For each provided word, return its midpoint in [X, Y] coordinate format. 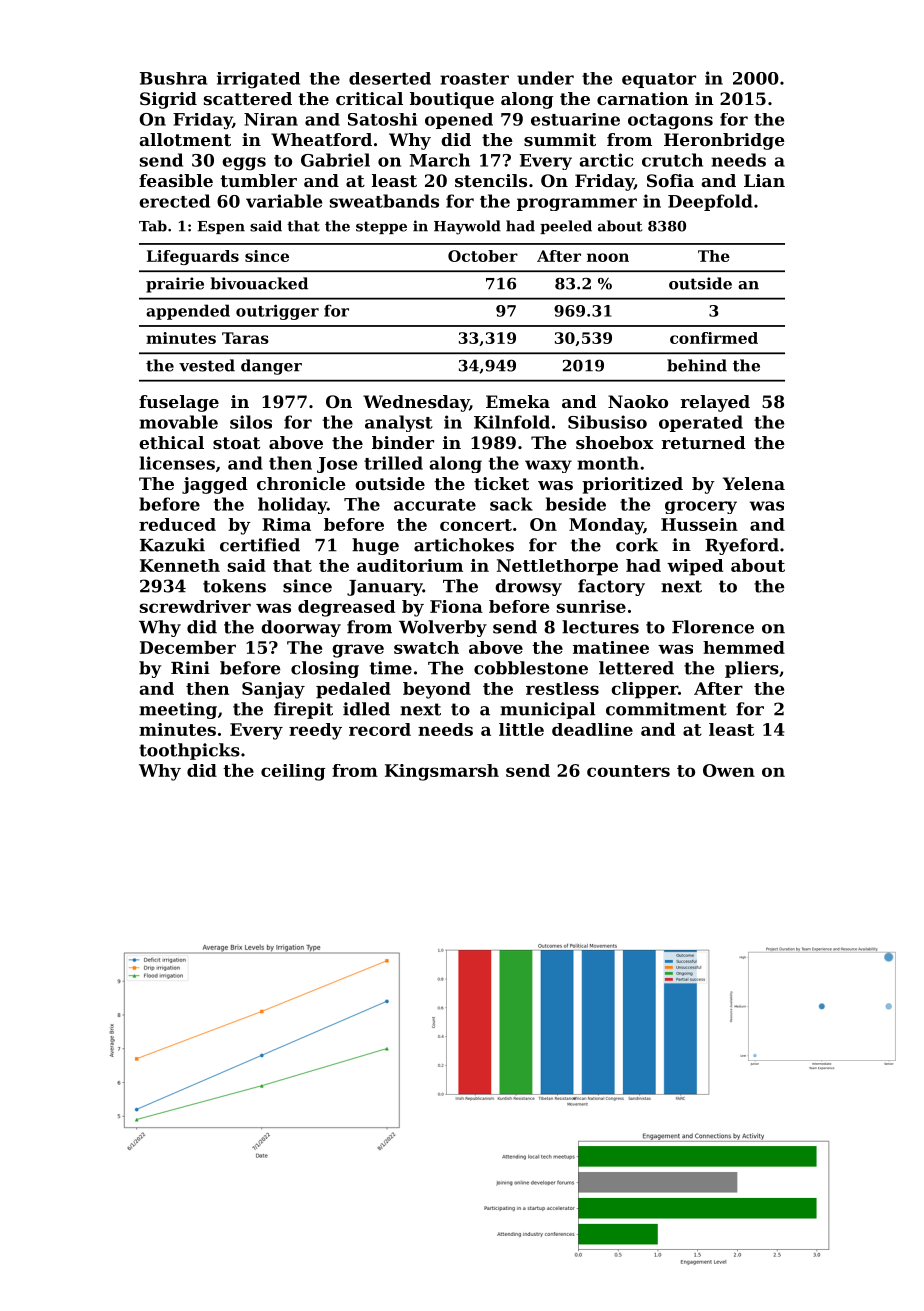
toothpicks [189, 751]
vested [207, 365]
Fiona [456, 606]
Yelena [754, 483]
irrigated [258, 80]
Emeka [518, 401]
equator [659, 80]
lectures [600, 627]
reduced [177, 524]
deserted [390, 78]
